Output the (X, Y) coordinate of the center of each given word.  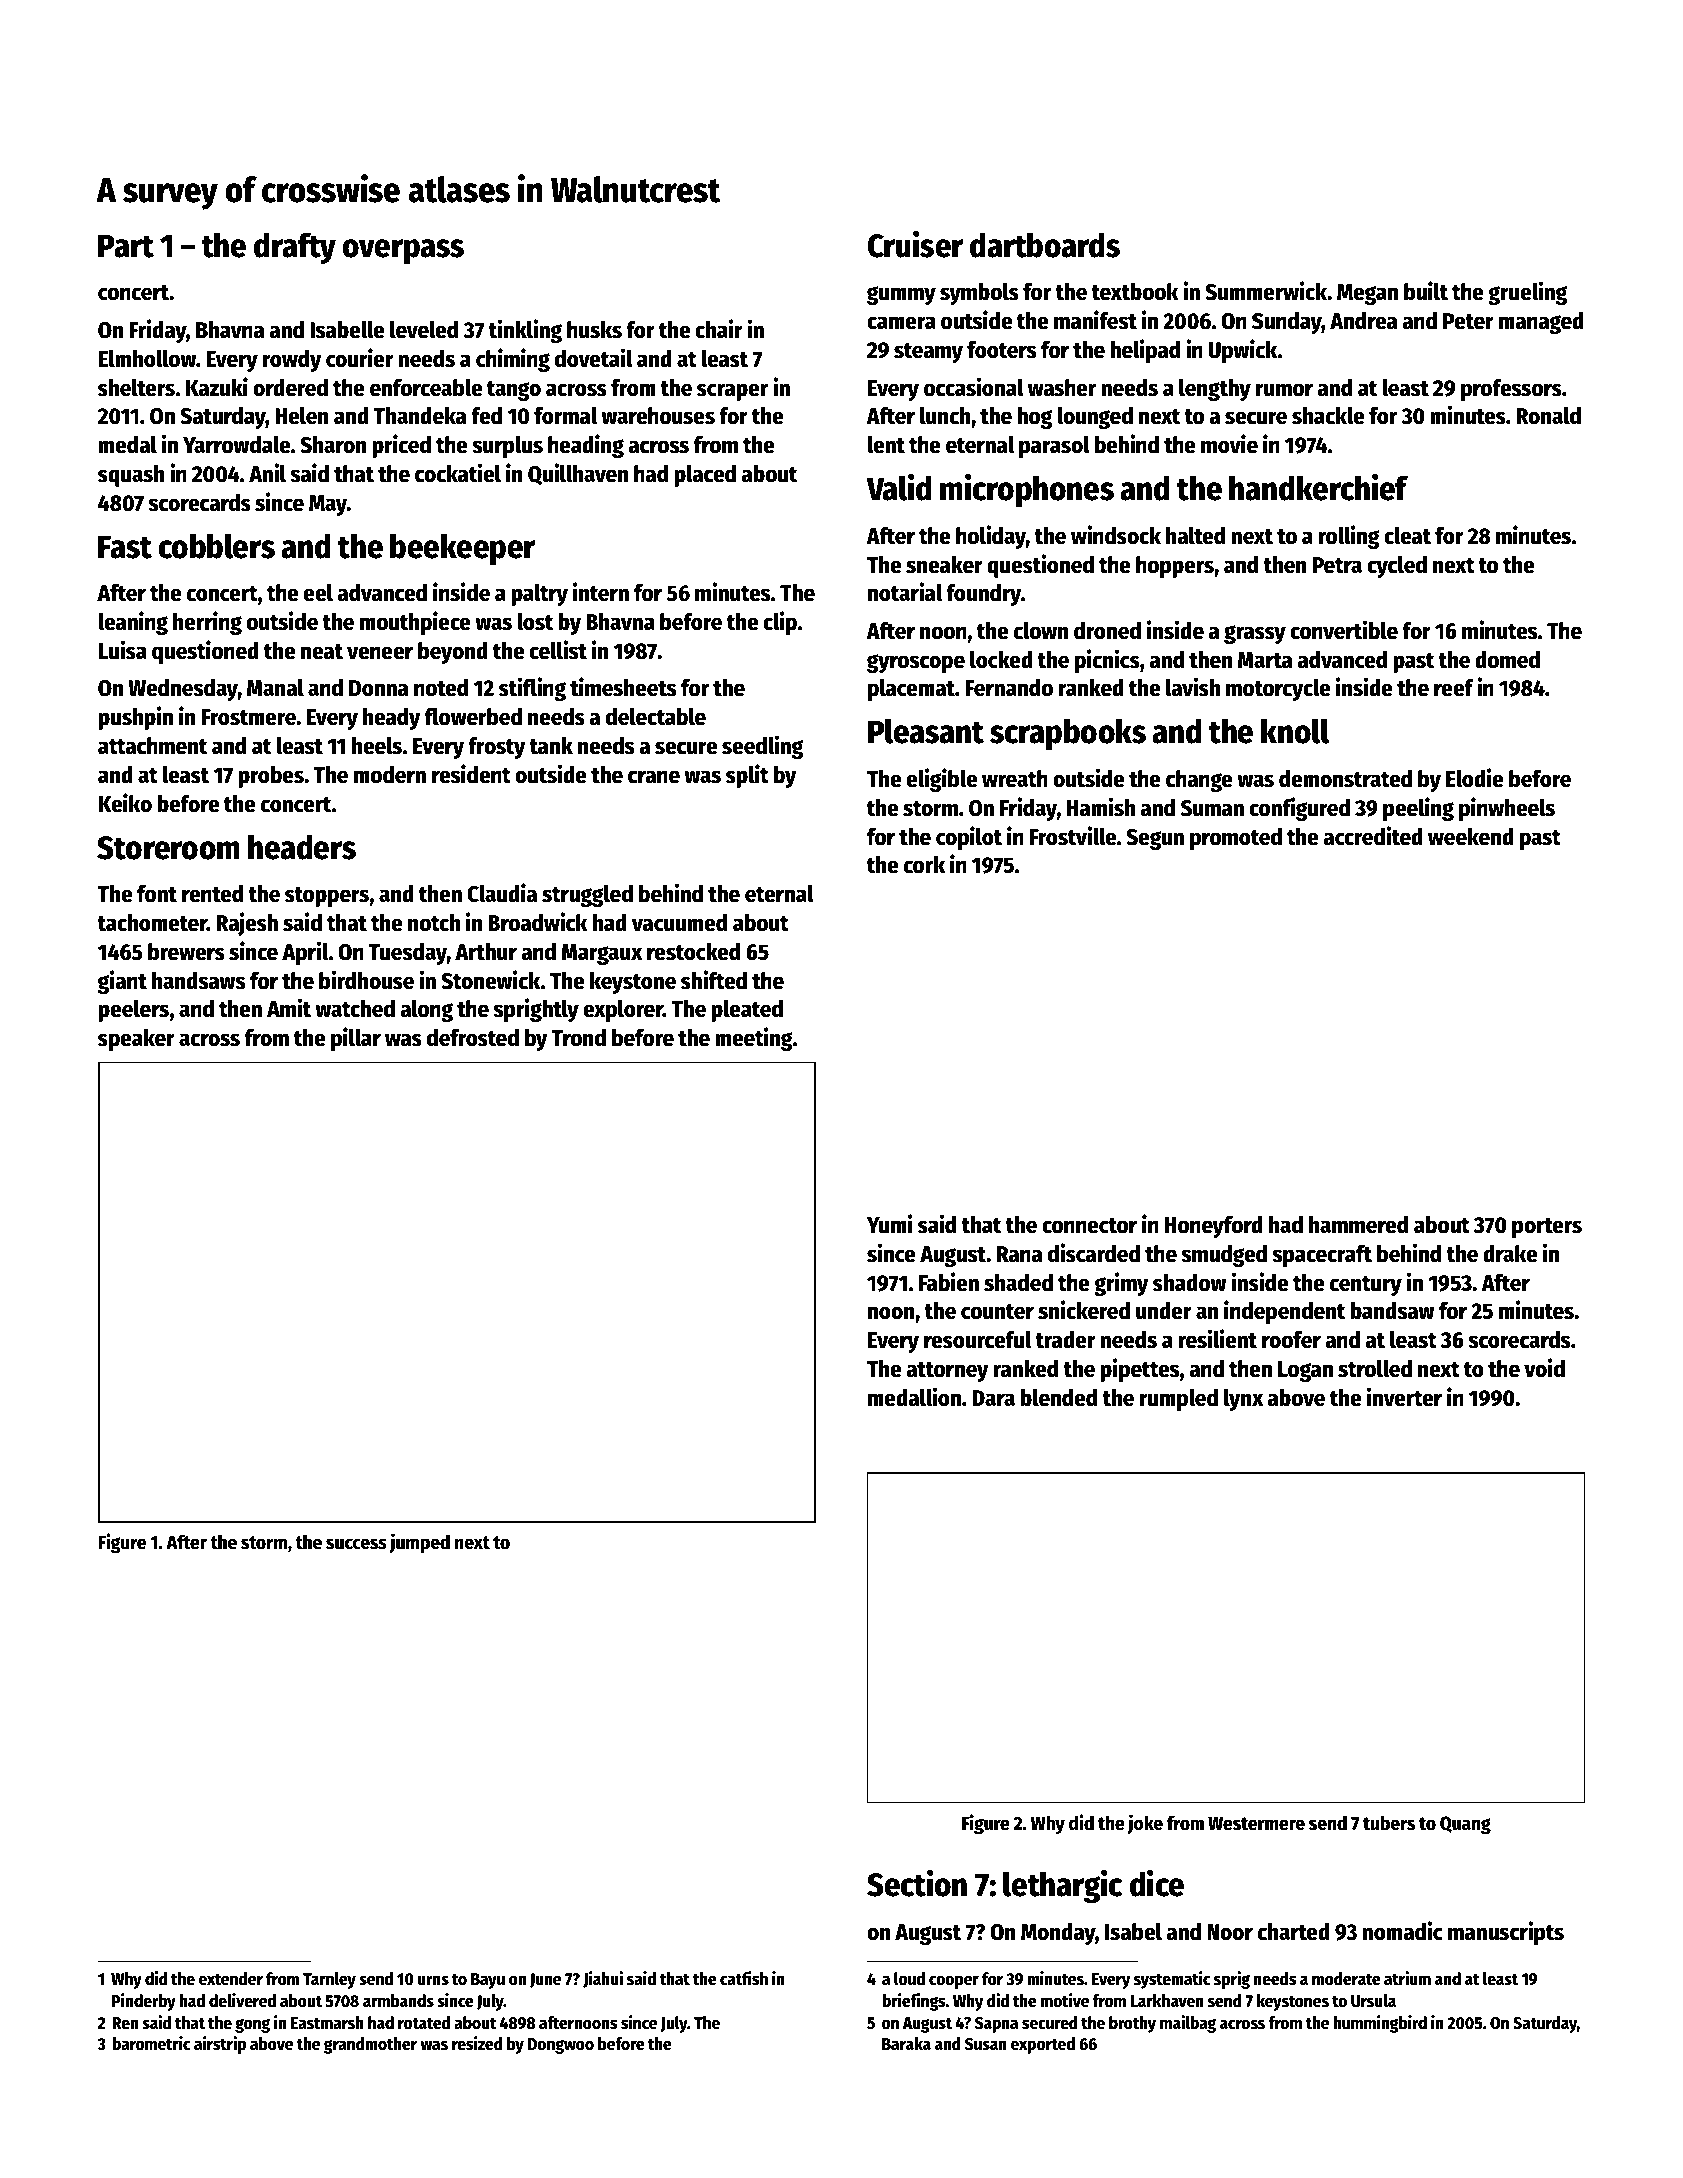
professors (1511, 390)
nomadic (1402, 1931)
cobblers (216, 546)
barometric (151, 2043)
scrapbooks (1068, 734)
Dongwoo (561, 2046)
